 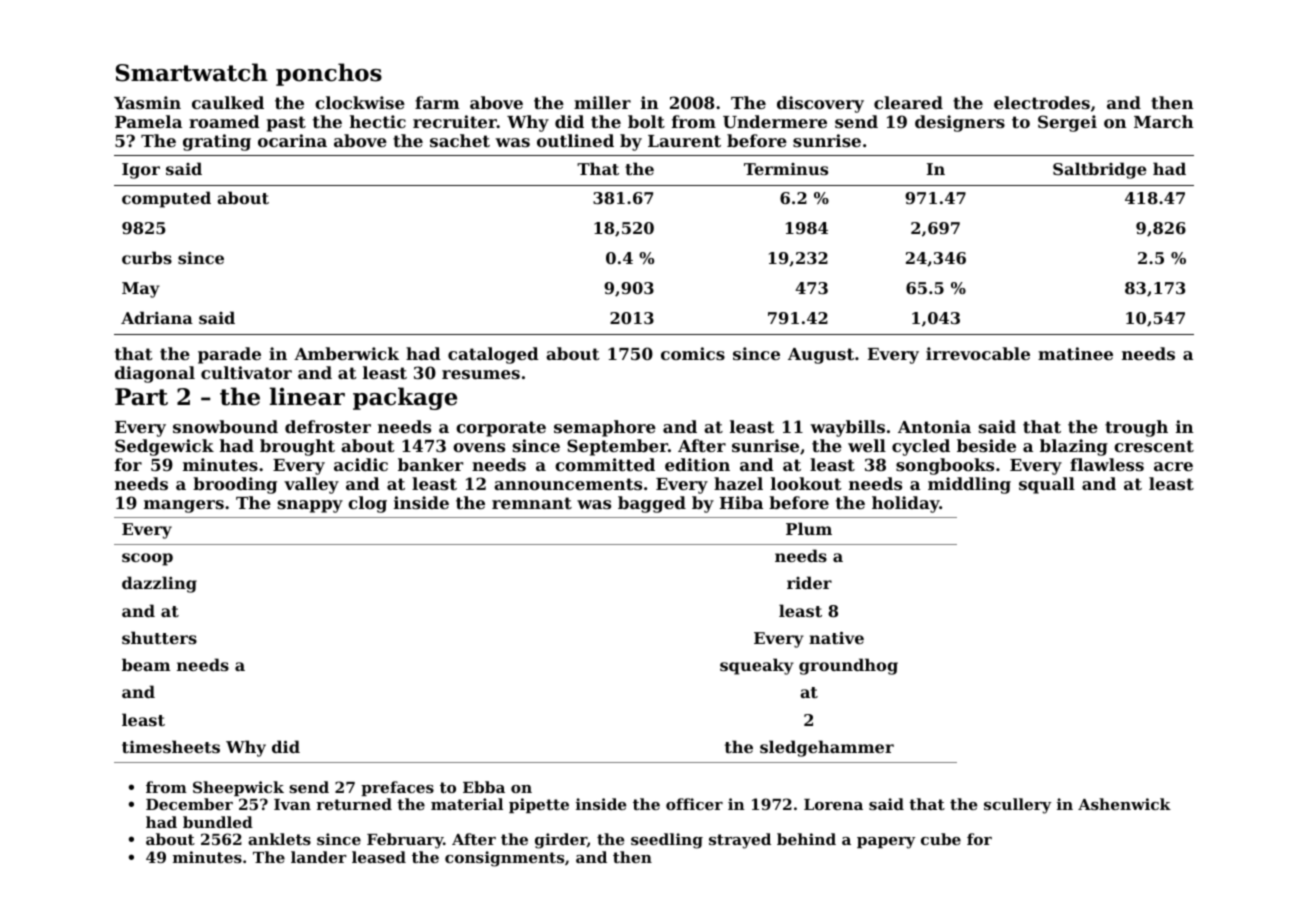 What do you see at coordinates (159, 584) in the screenshot?
I see `dazzling` at bounding box center [159, 584].
